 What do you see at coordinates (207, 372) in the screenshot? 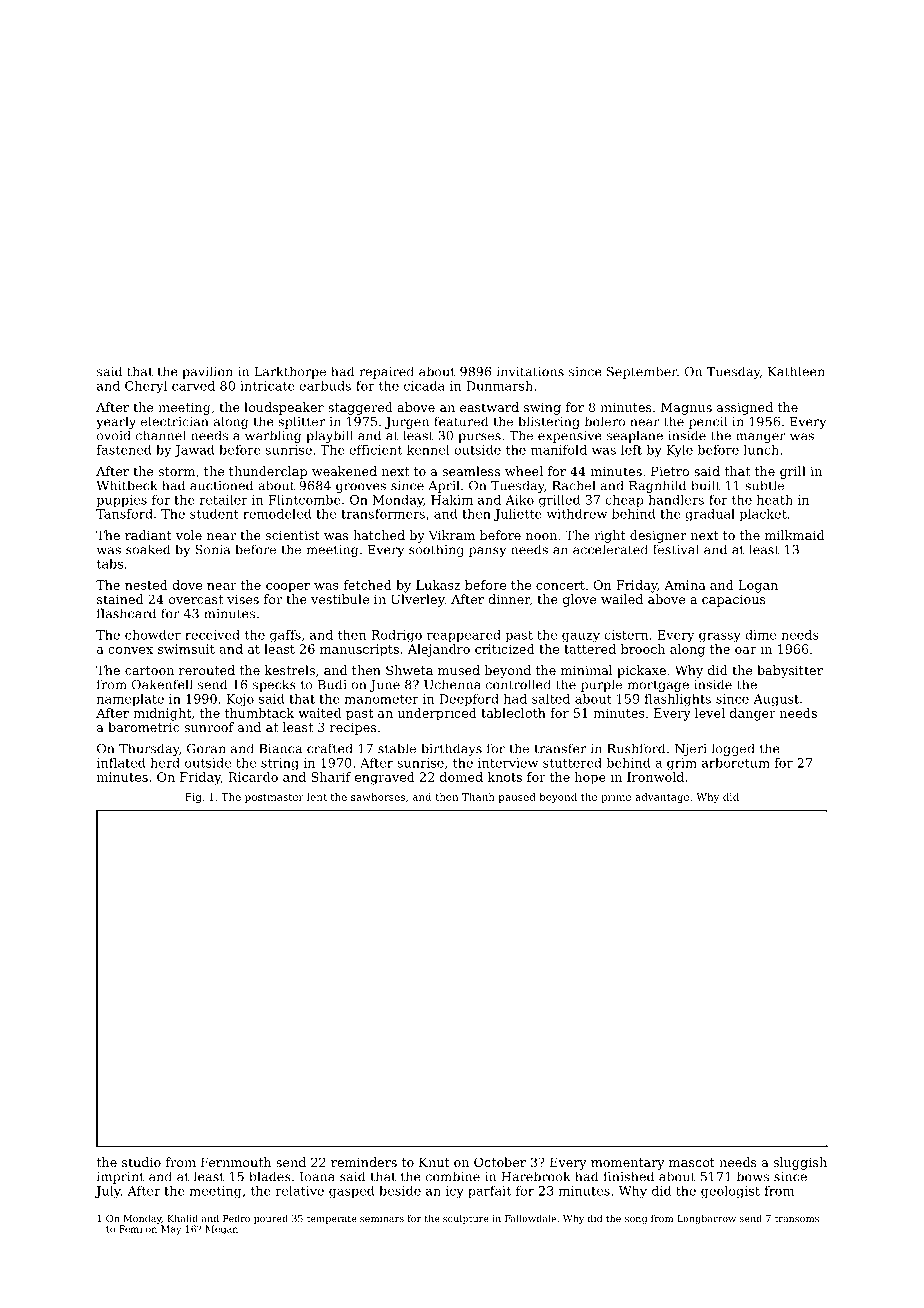
I see `pavilion` at bounding box center [207, 372].
